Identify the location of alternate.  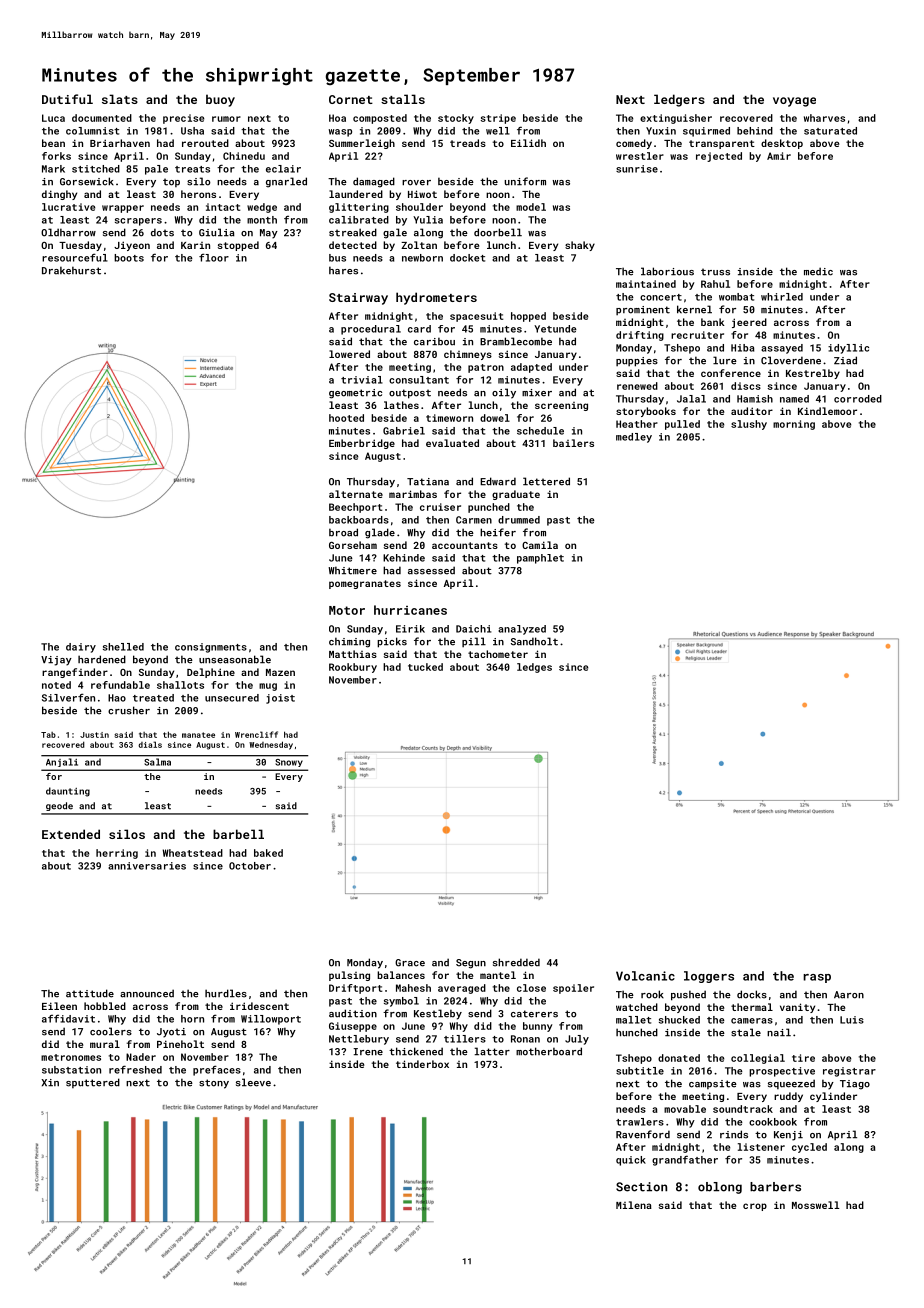
(356, 494).
